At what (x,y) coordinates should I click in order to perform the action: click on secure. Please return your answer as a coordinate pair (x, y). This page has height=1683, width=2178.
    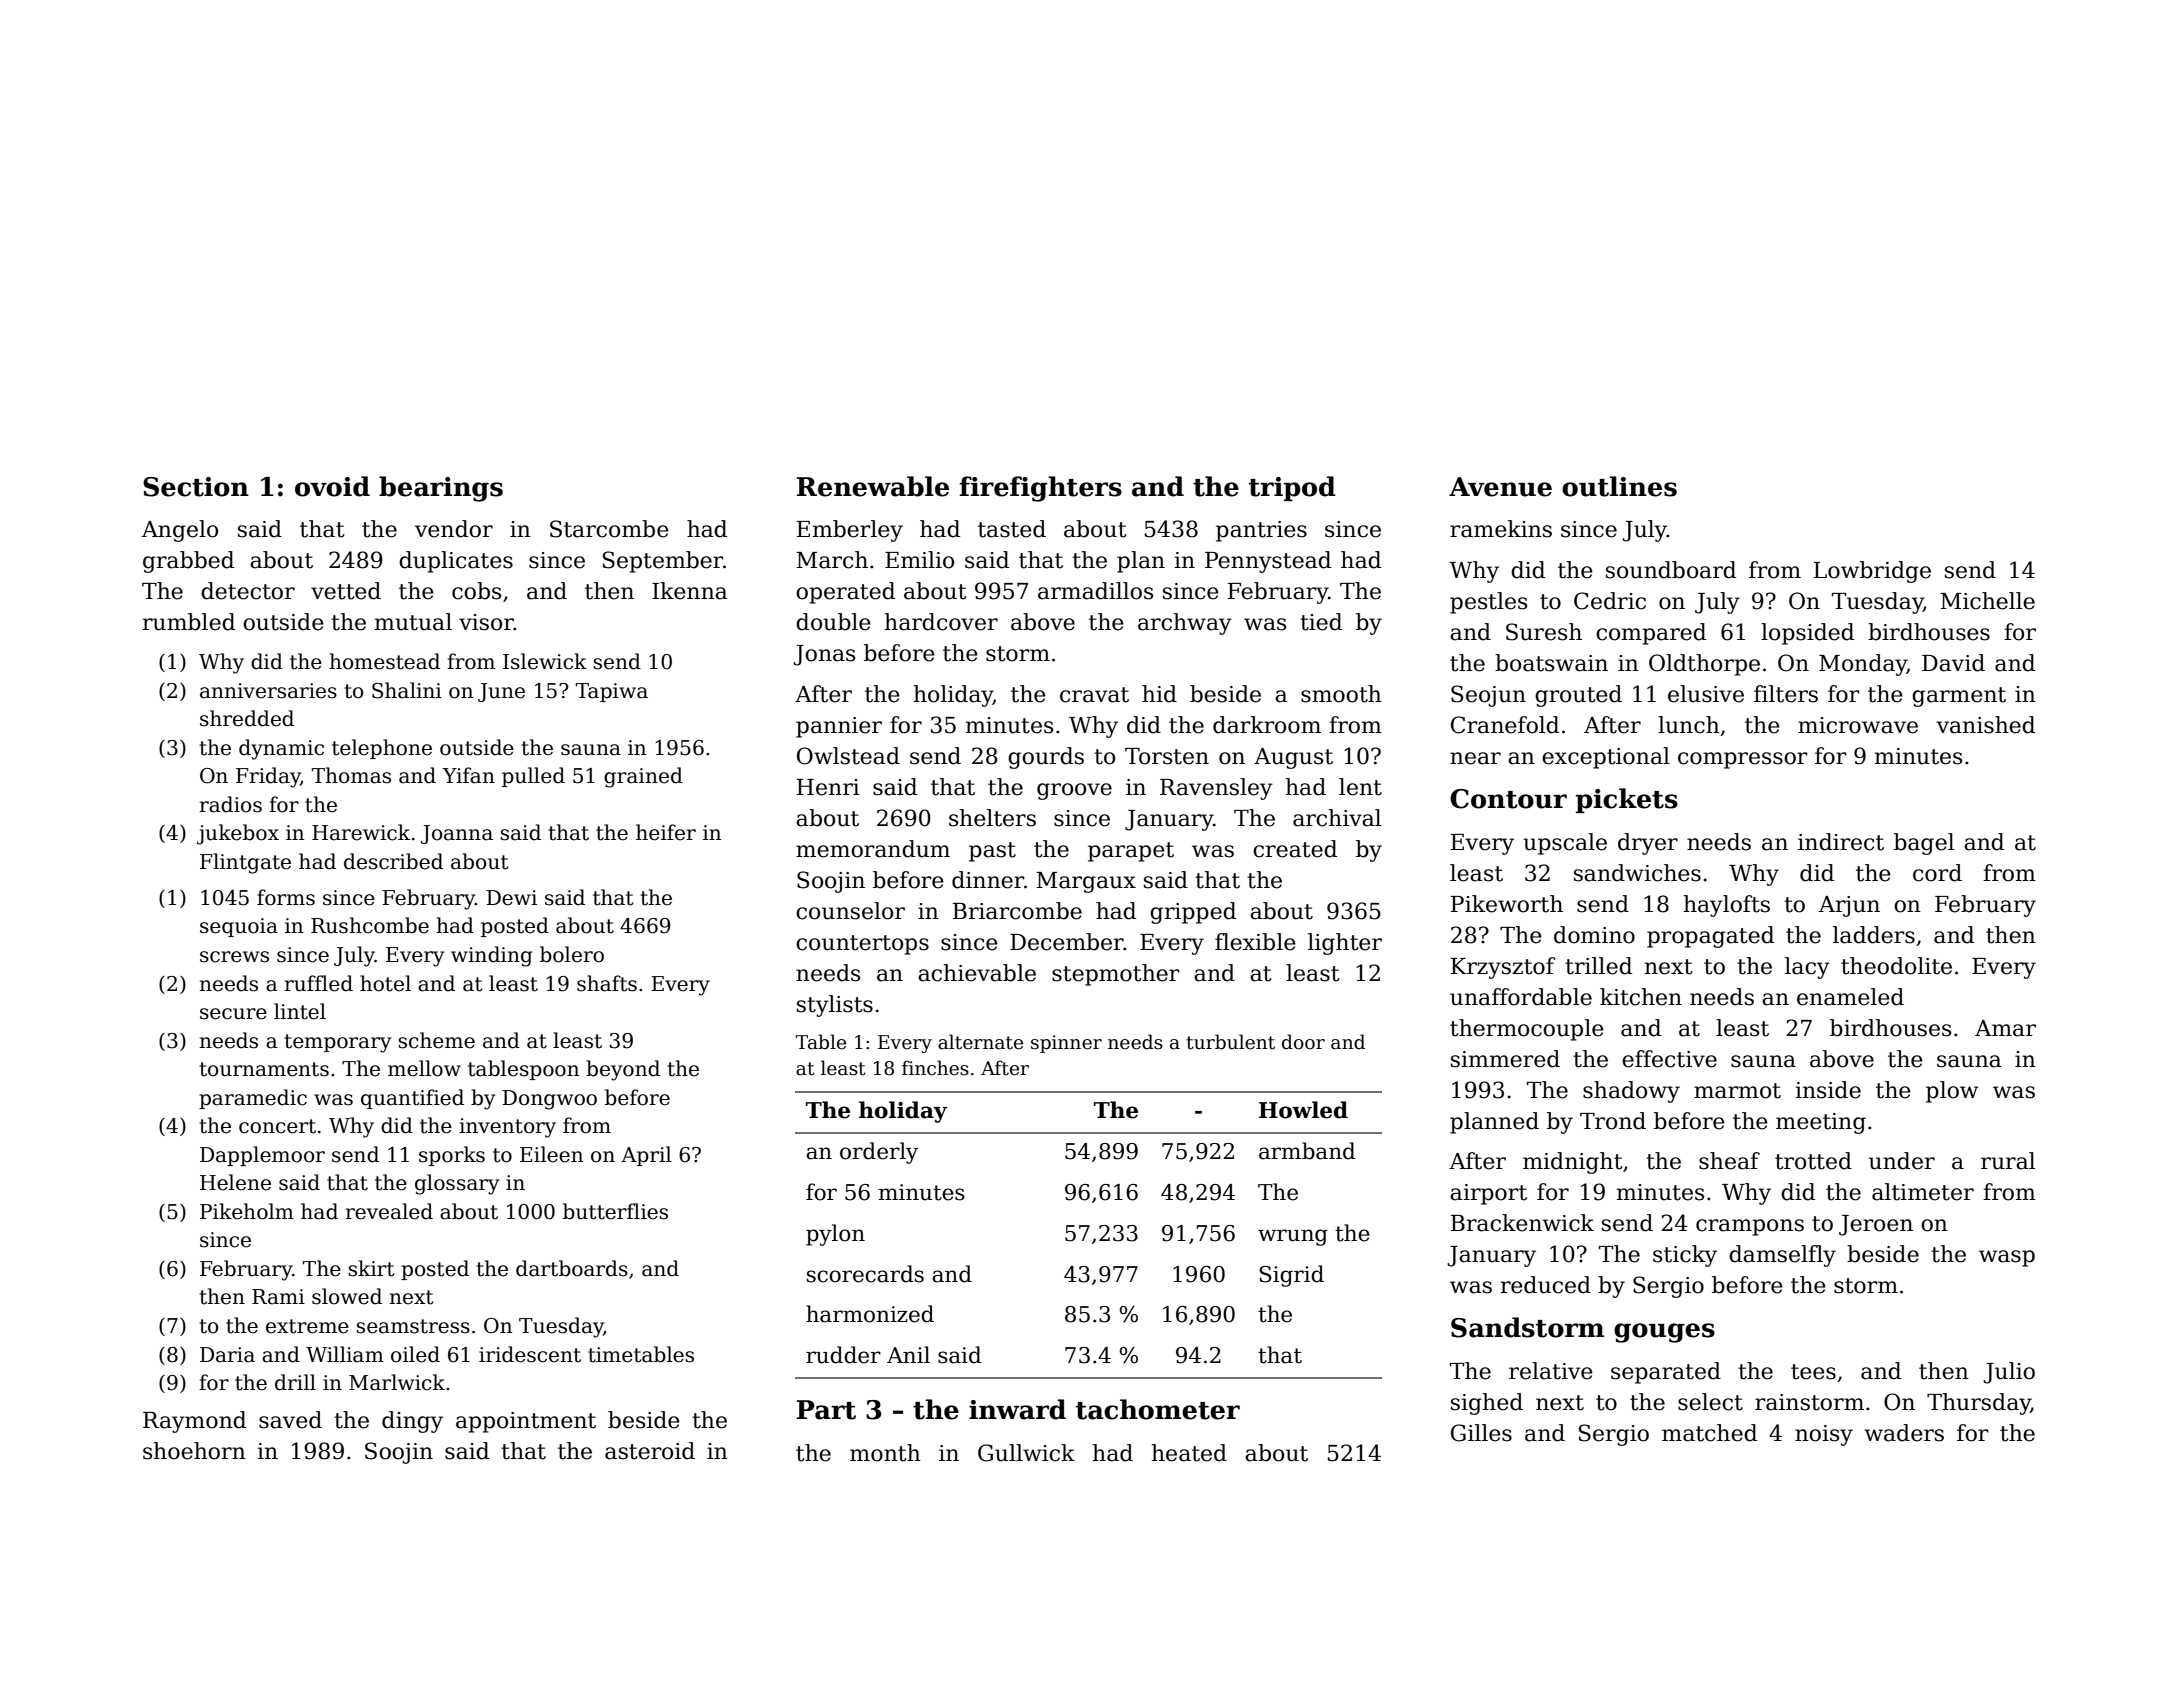
    Looking at the image, I should click on (233, 1014).
